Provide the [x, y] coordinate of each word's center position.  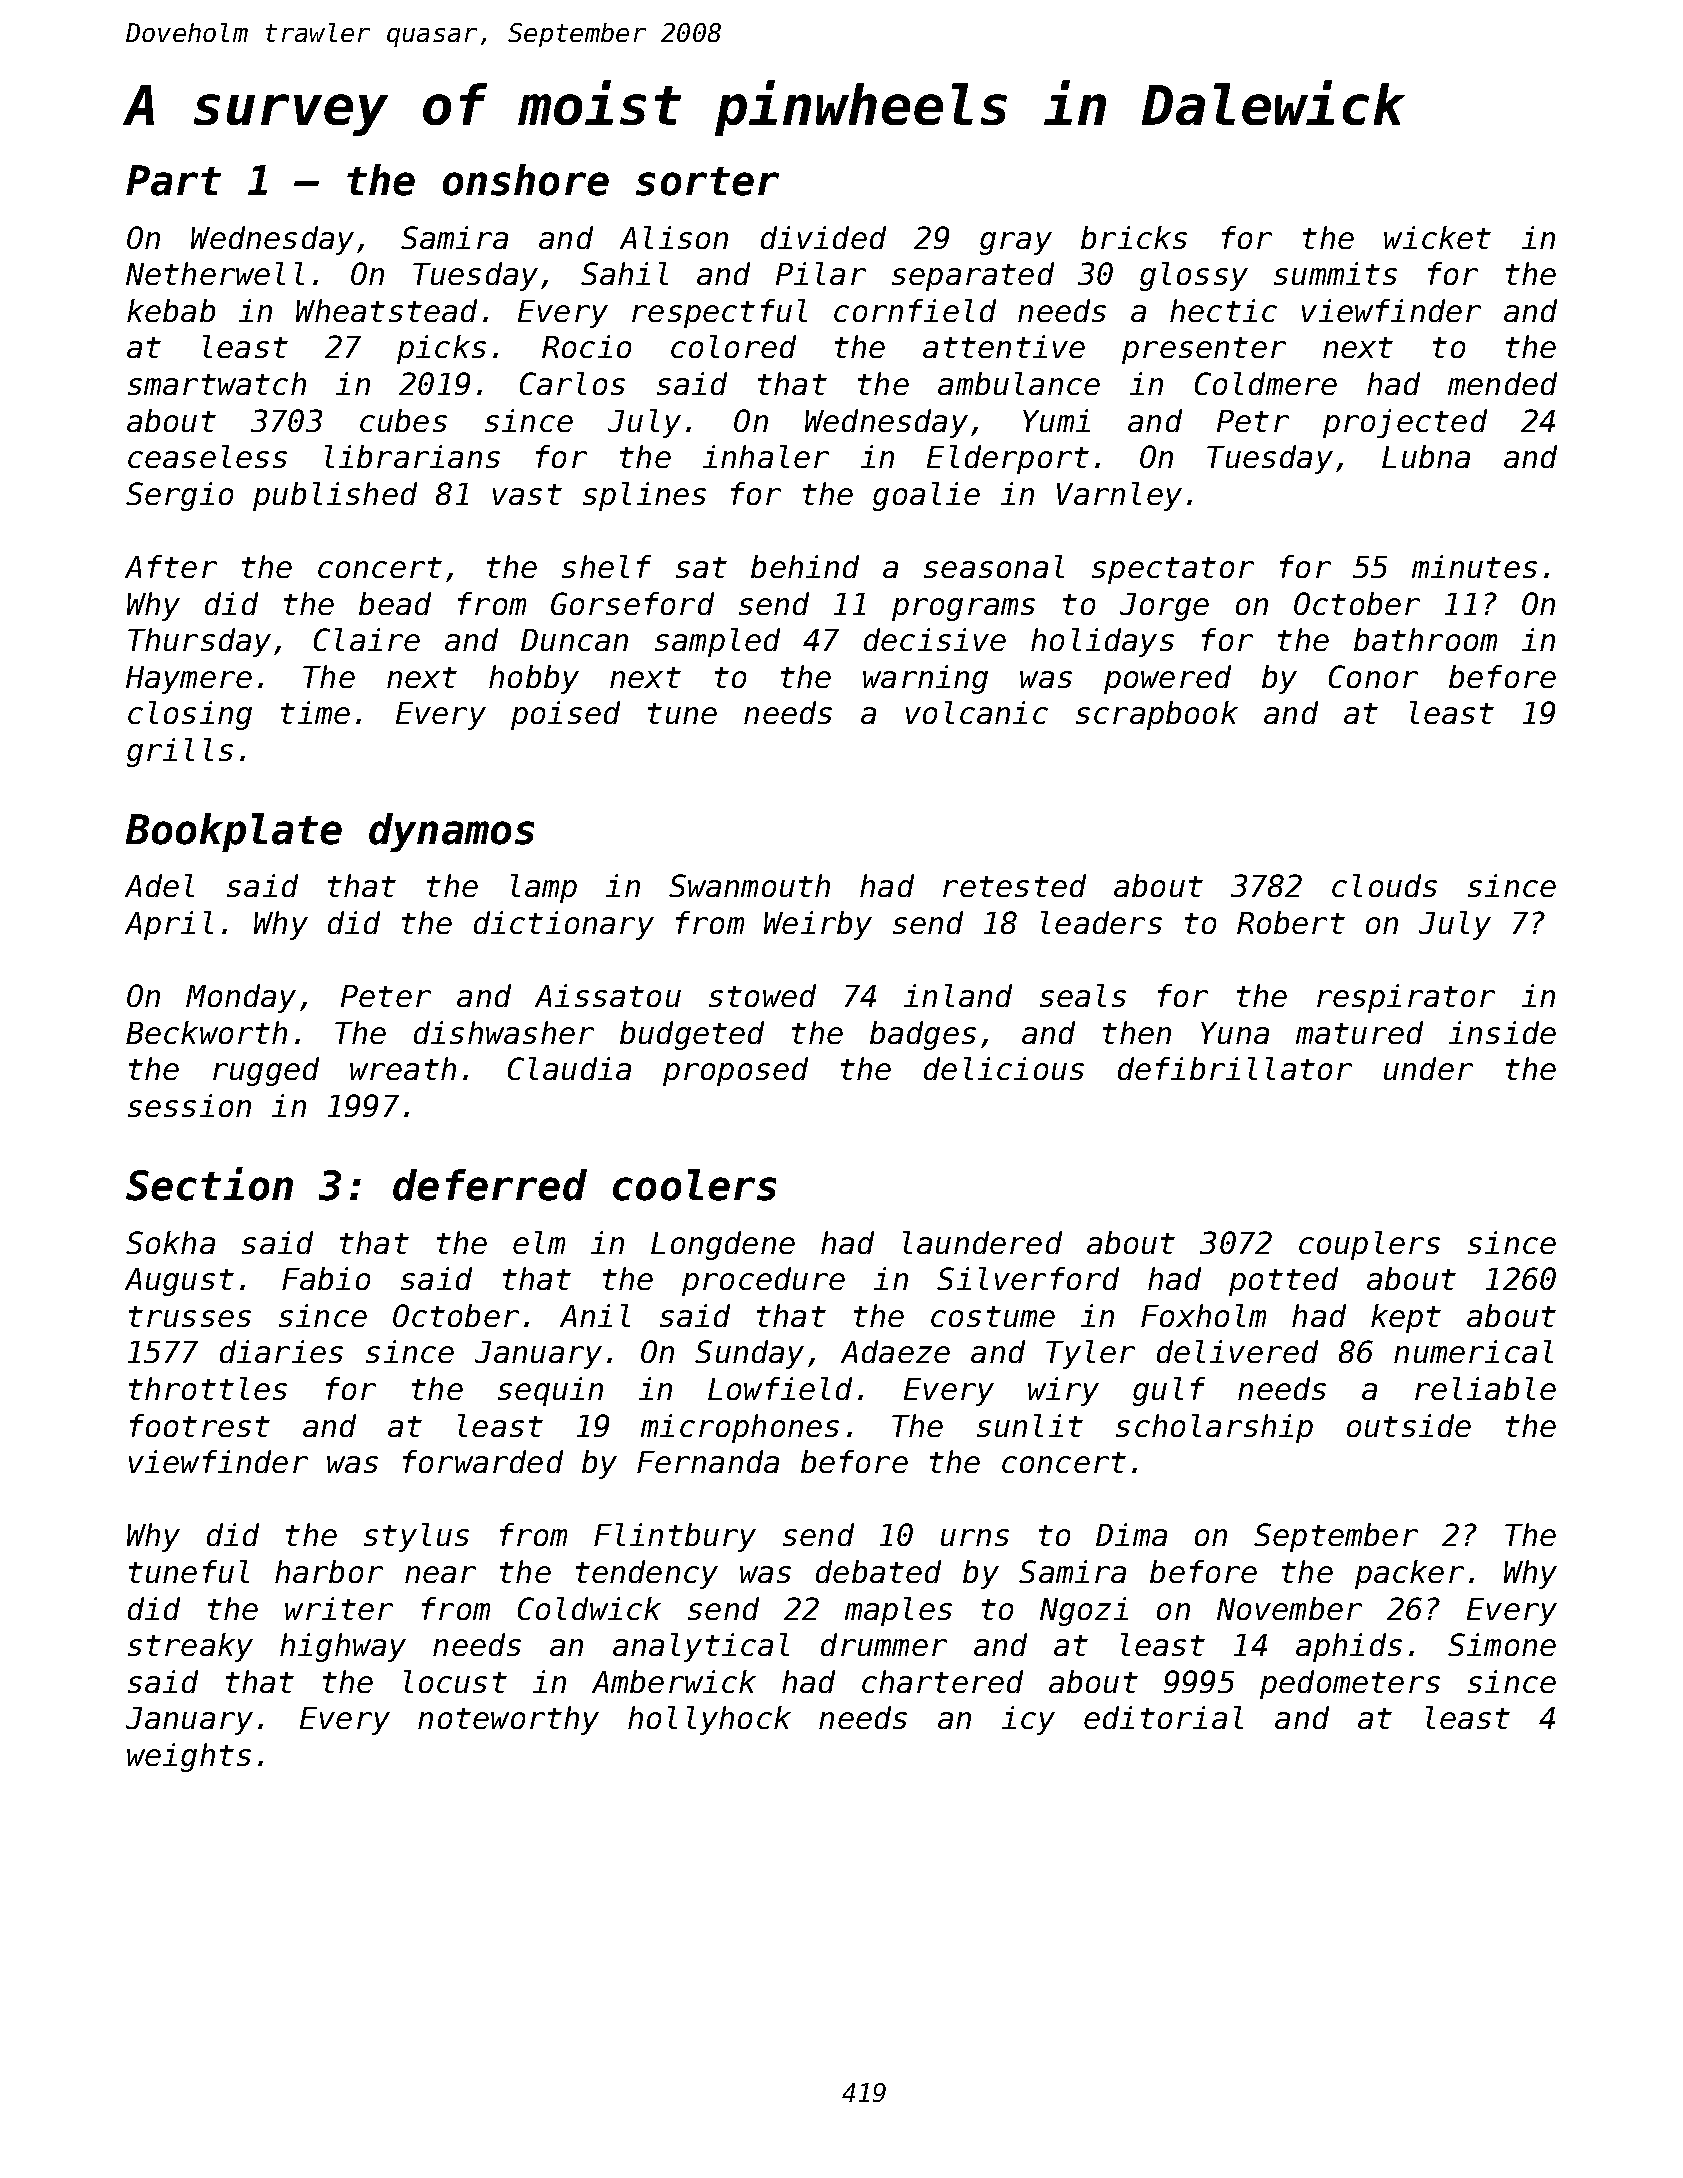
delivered [1237, 1351]
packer [1409, 1574]
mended [1502, 383]
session [189, 1105]
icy [1028, 1720]
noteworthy [508, 1720]
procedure [763, 1281]
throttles [208, 1388]
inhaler [766, 456]
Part [173, 180]
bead [395, 603]
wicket [1437, 237]
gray [1016, 243]
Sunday [749, 1354]
